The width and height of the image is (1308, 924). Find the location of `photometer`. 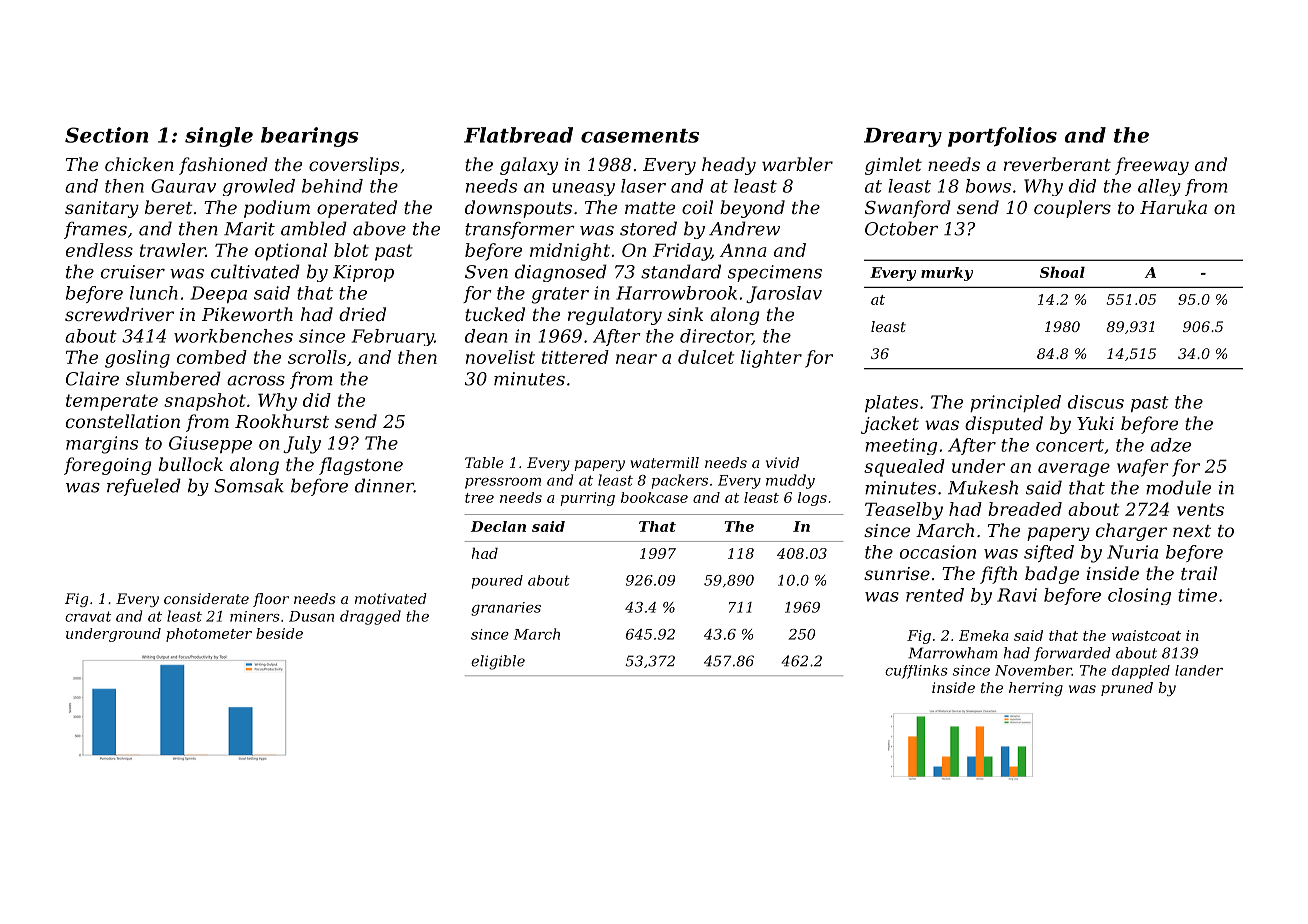

photometer is located at coordinates (209, 635).
